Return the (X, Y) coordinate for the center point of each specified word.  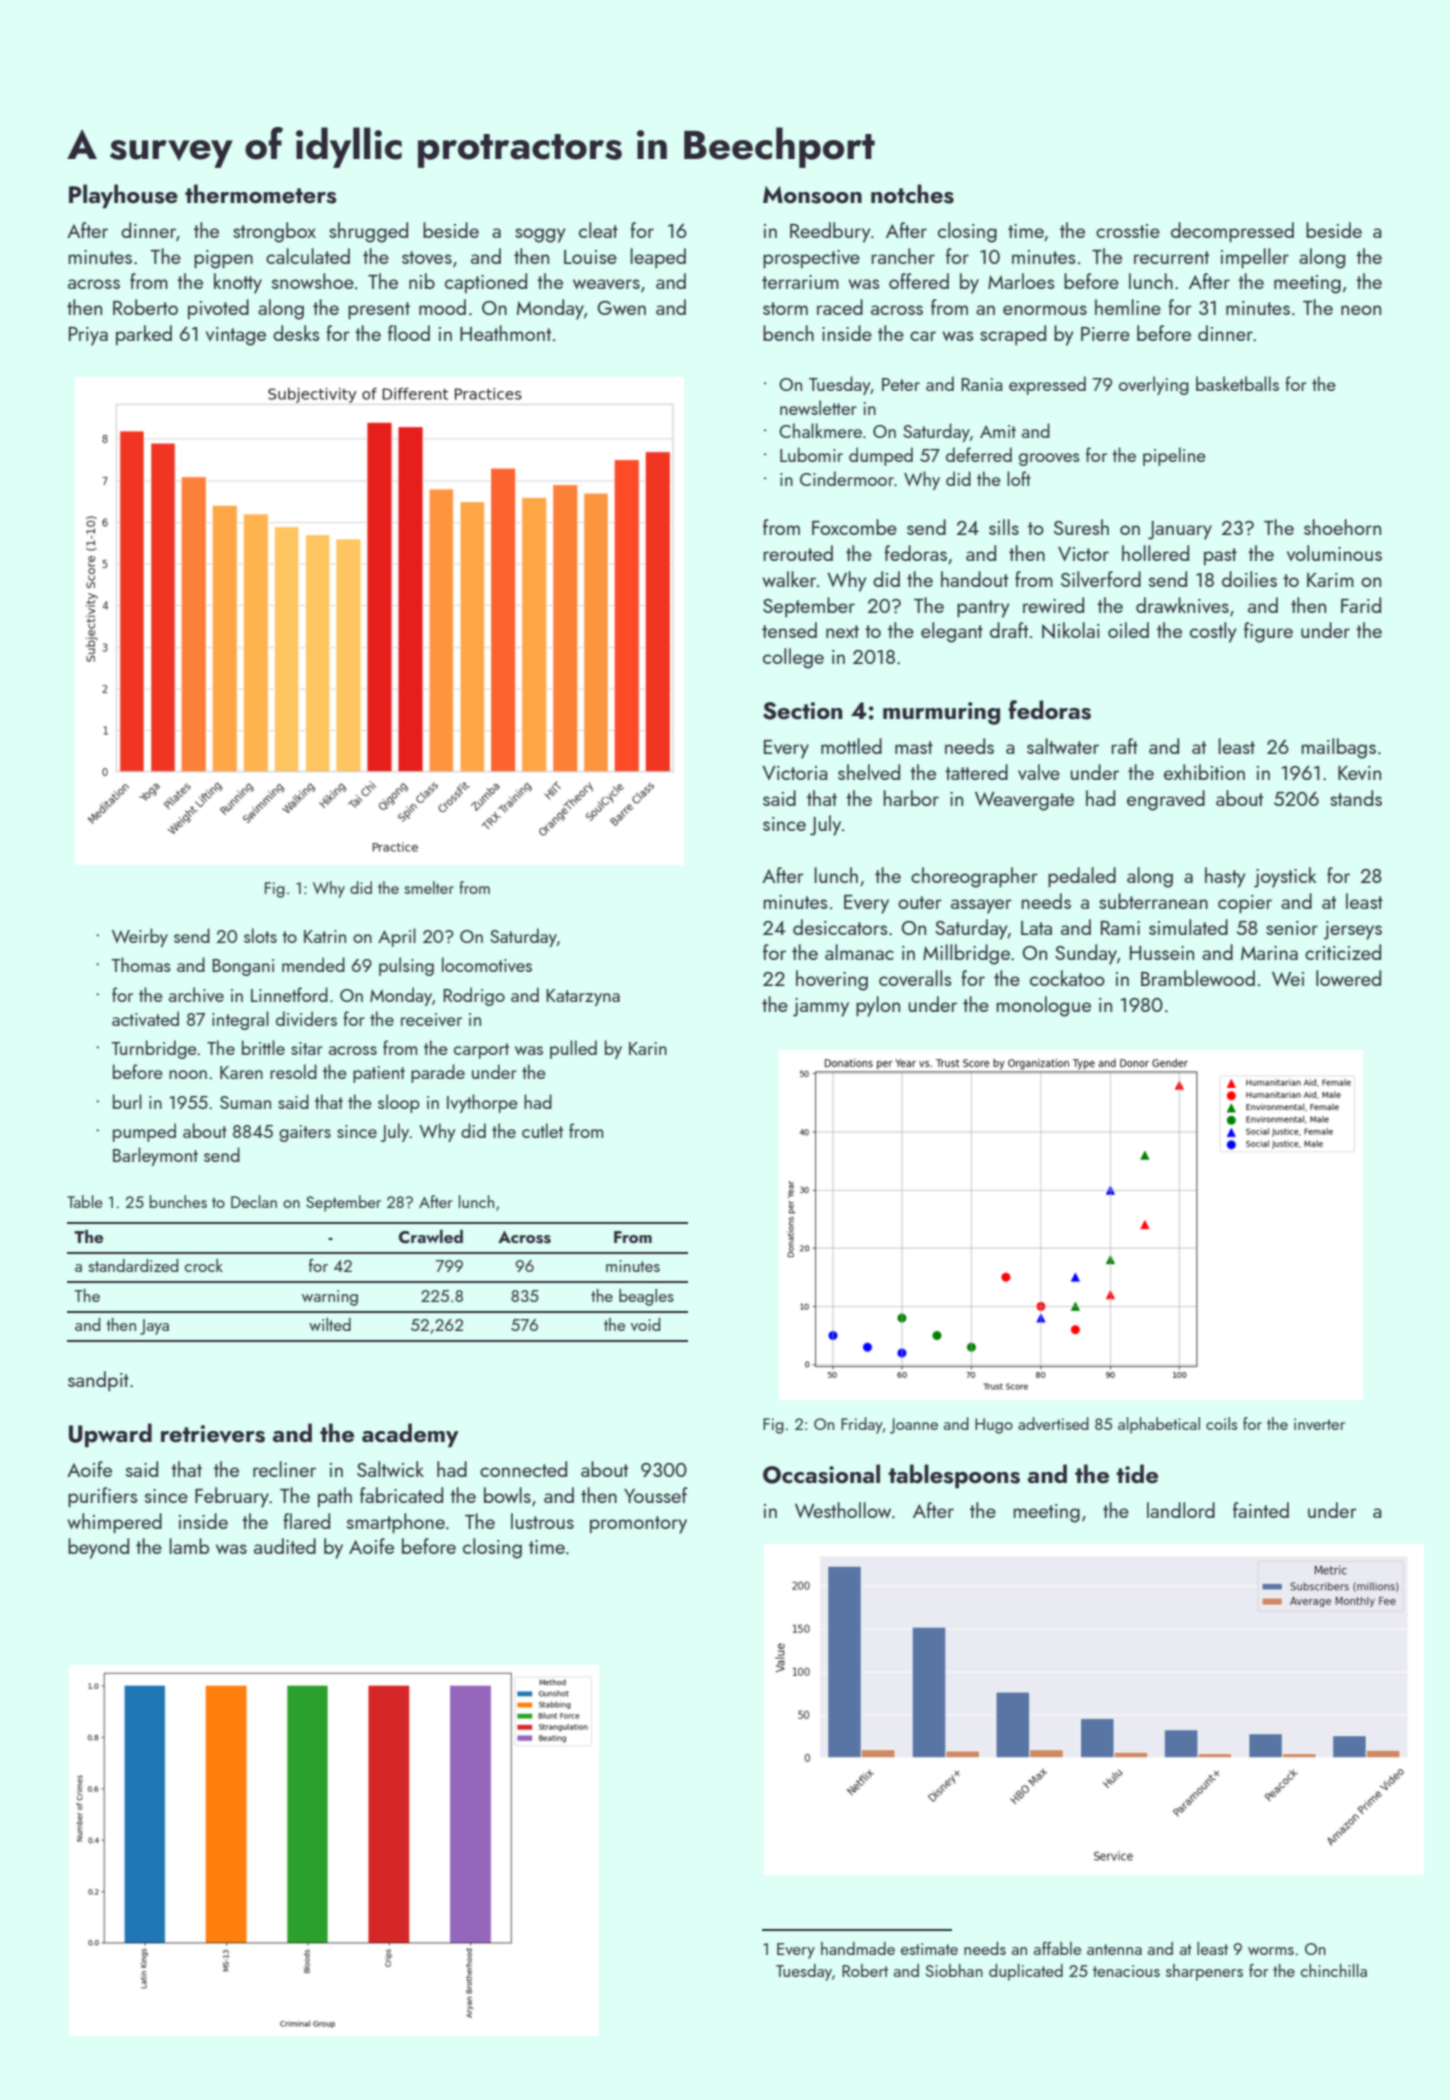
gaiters (305, 1133)
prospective (811, 259)
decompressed (1232, 232)
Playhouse (123, 196)
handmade (858, 1948)
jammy (821, 1007)
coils (1221, 1423)
